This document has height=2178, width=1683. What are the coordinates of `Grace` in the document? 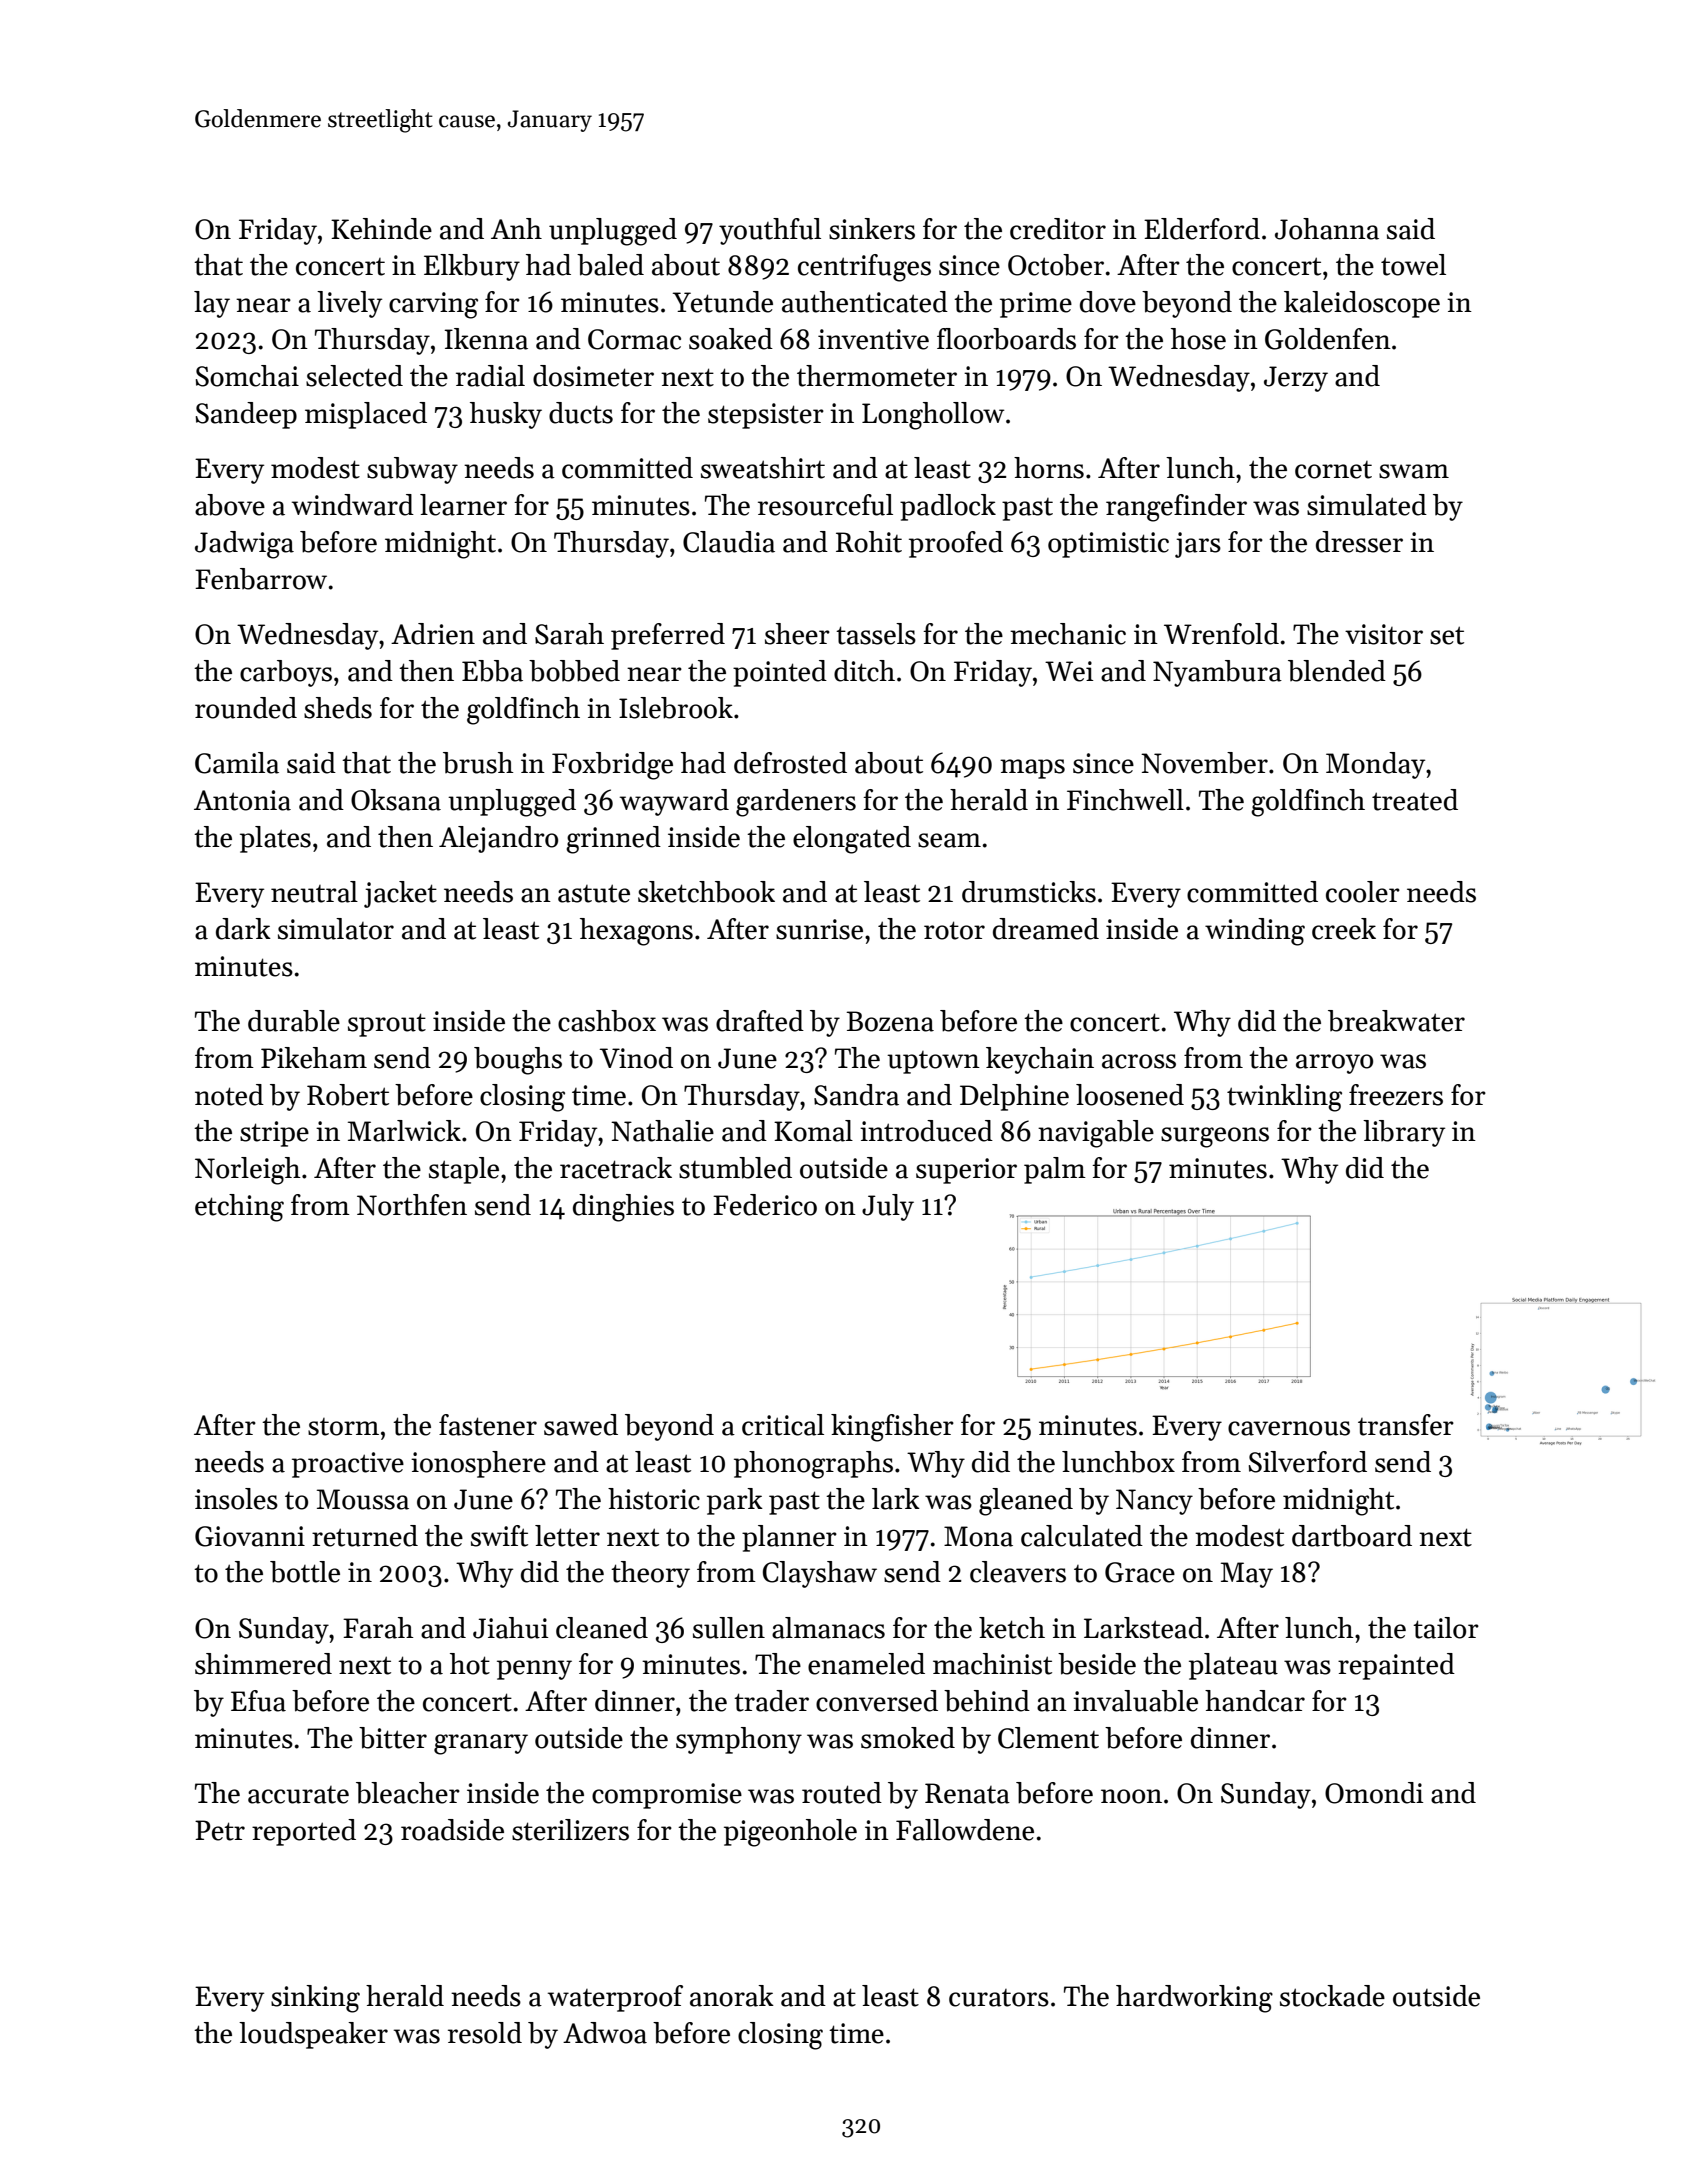 It's located at (1140, 1572).
